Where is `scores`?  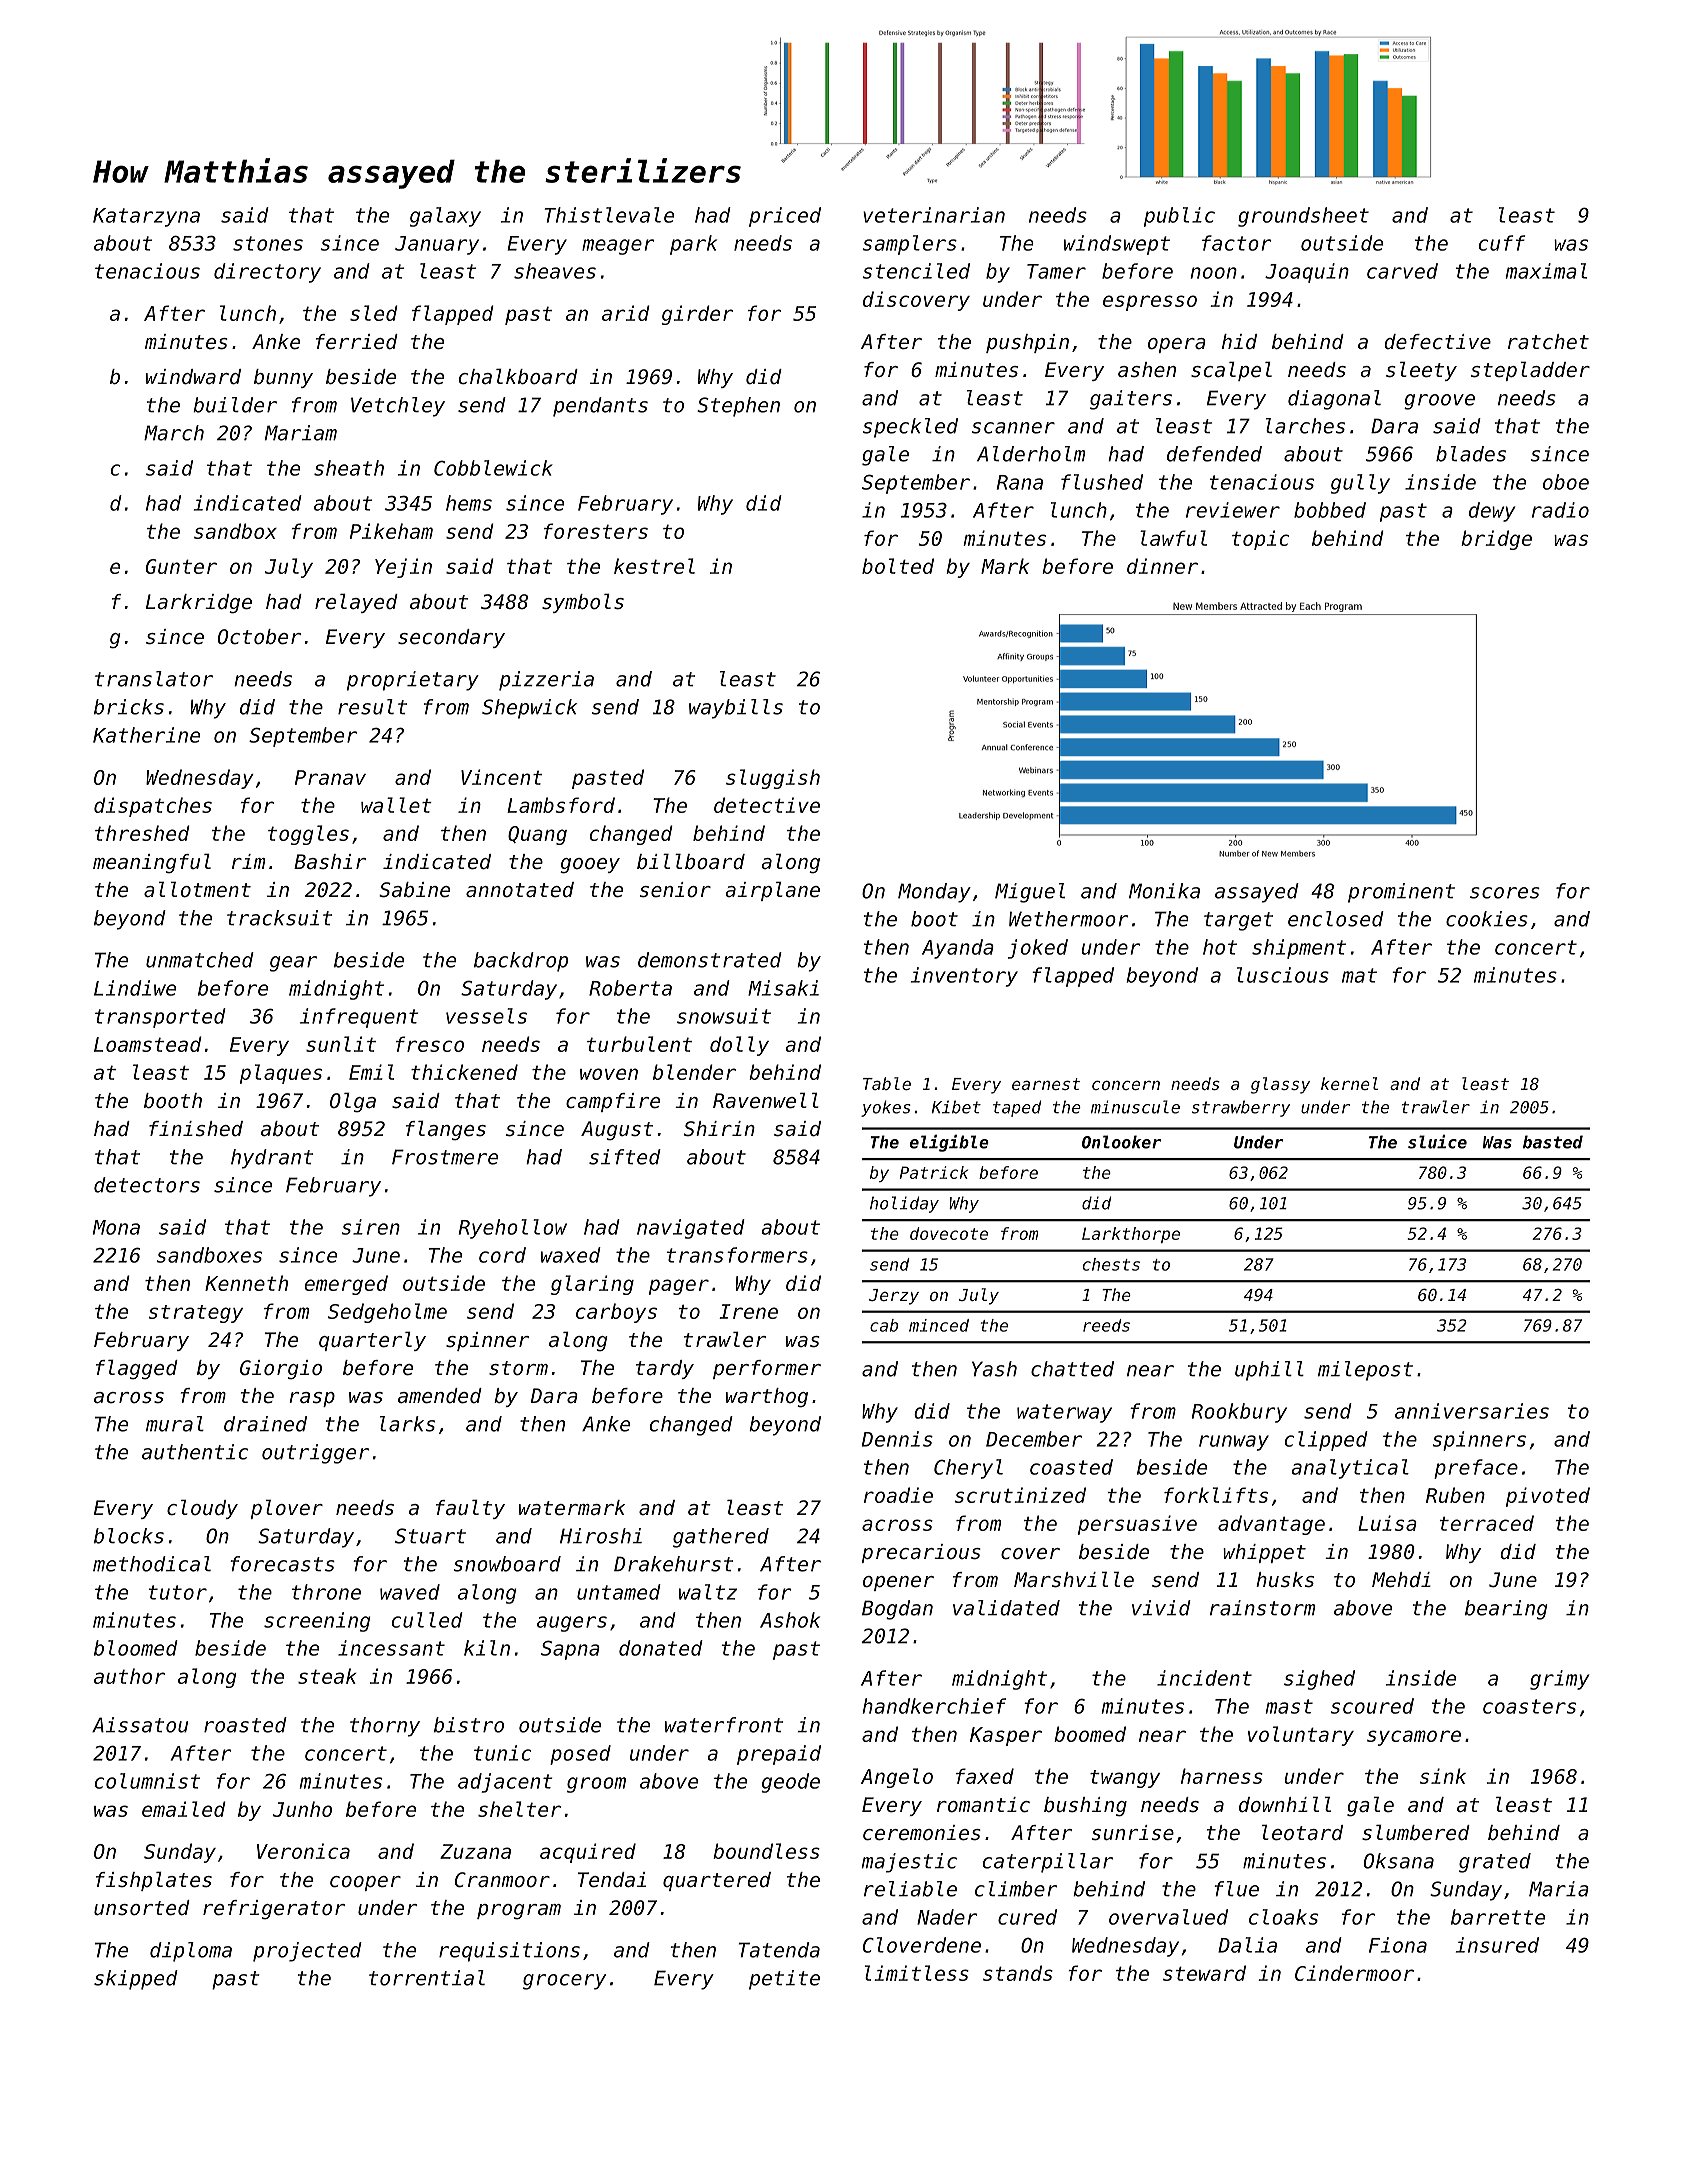
scores is located at coordinates (1505, 893).
